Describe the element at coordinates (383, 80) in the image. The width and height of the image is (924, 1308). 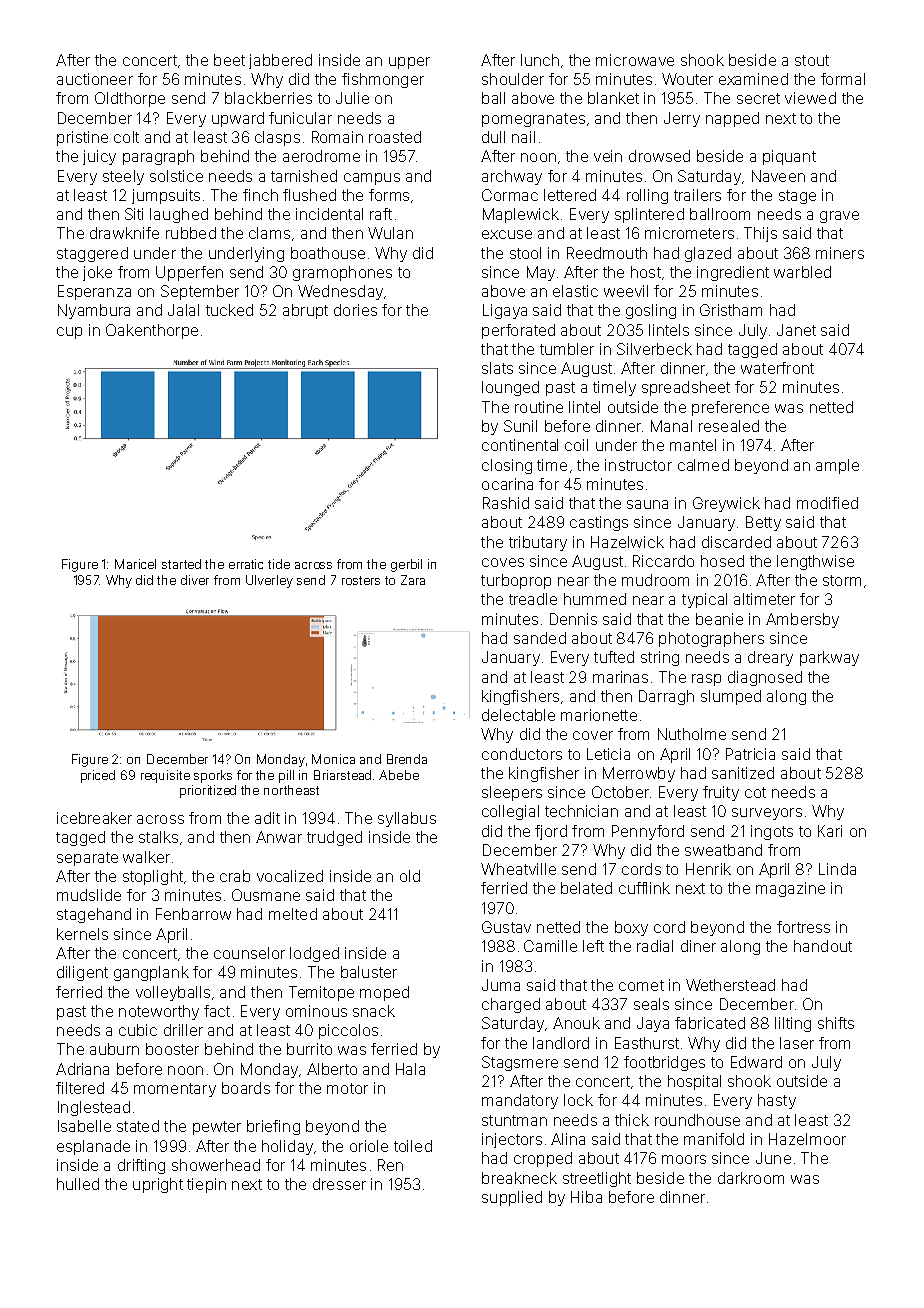
I see `fishmonger` at that location.
